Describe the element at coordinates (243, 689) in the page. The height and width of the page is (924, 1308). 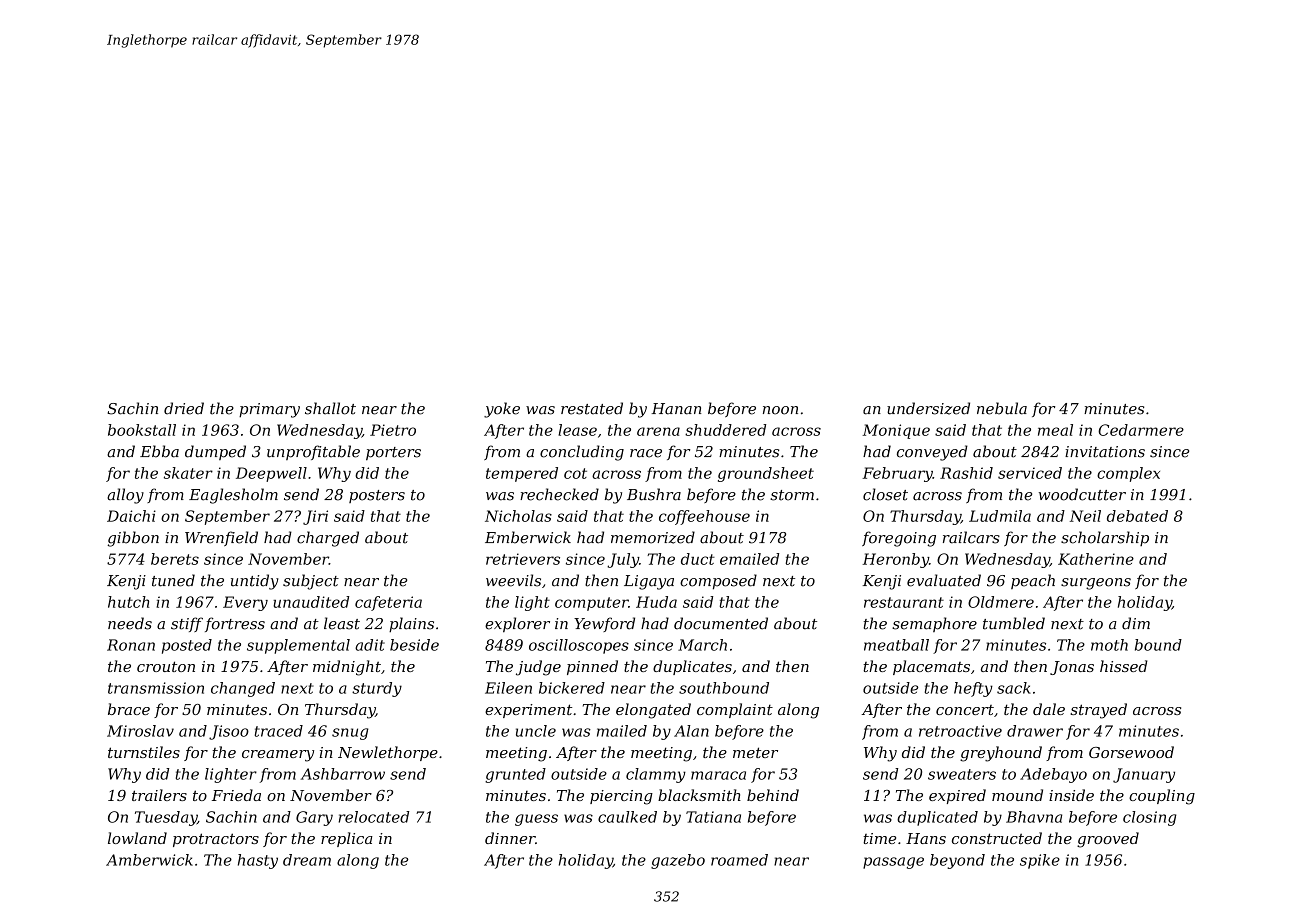
I see `changed` at that location.
